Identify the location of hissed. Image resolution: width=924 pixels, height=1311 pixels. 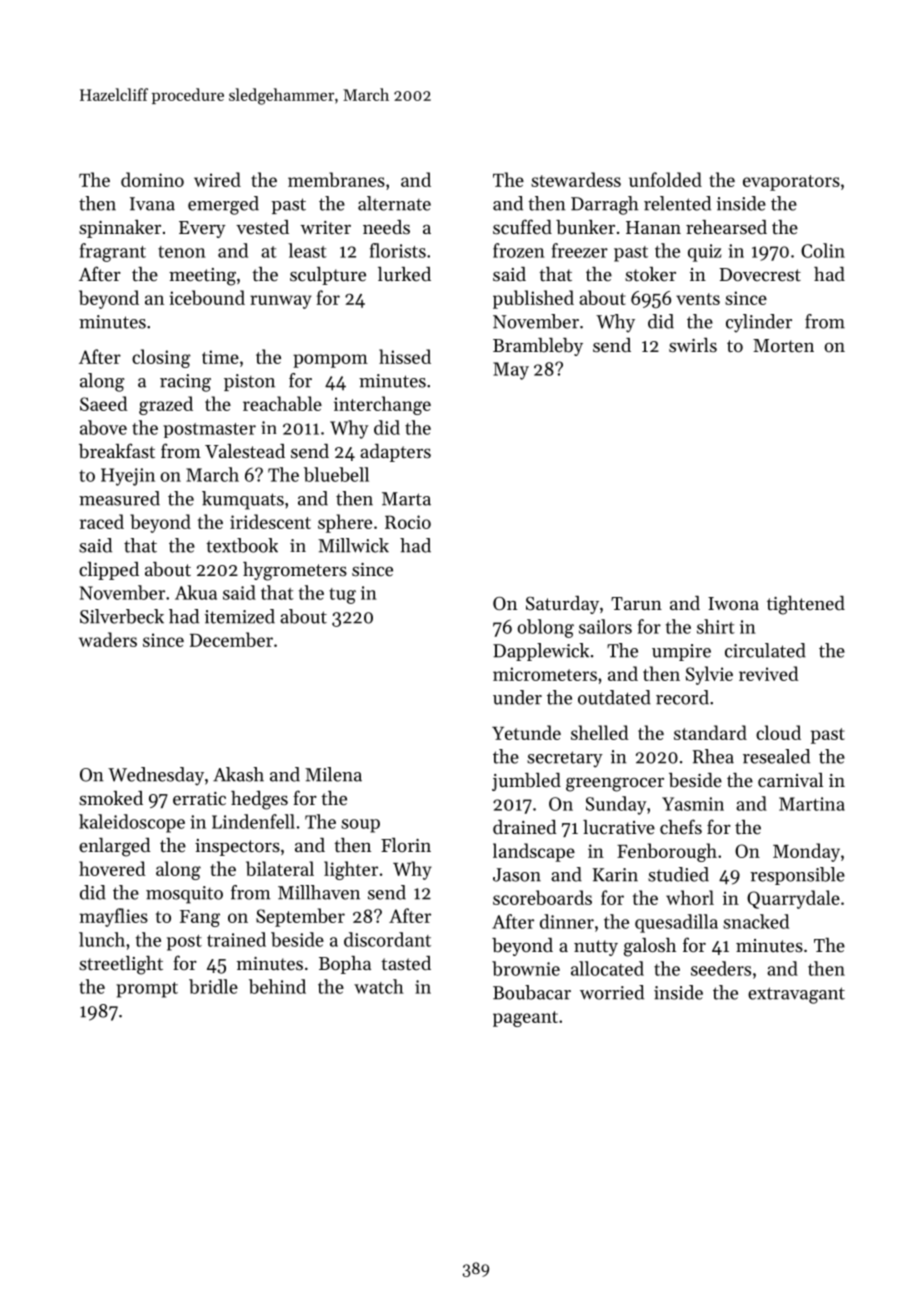
(405, 356).
